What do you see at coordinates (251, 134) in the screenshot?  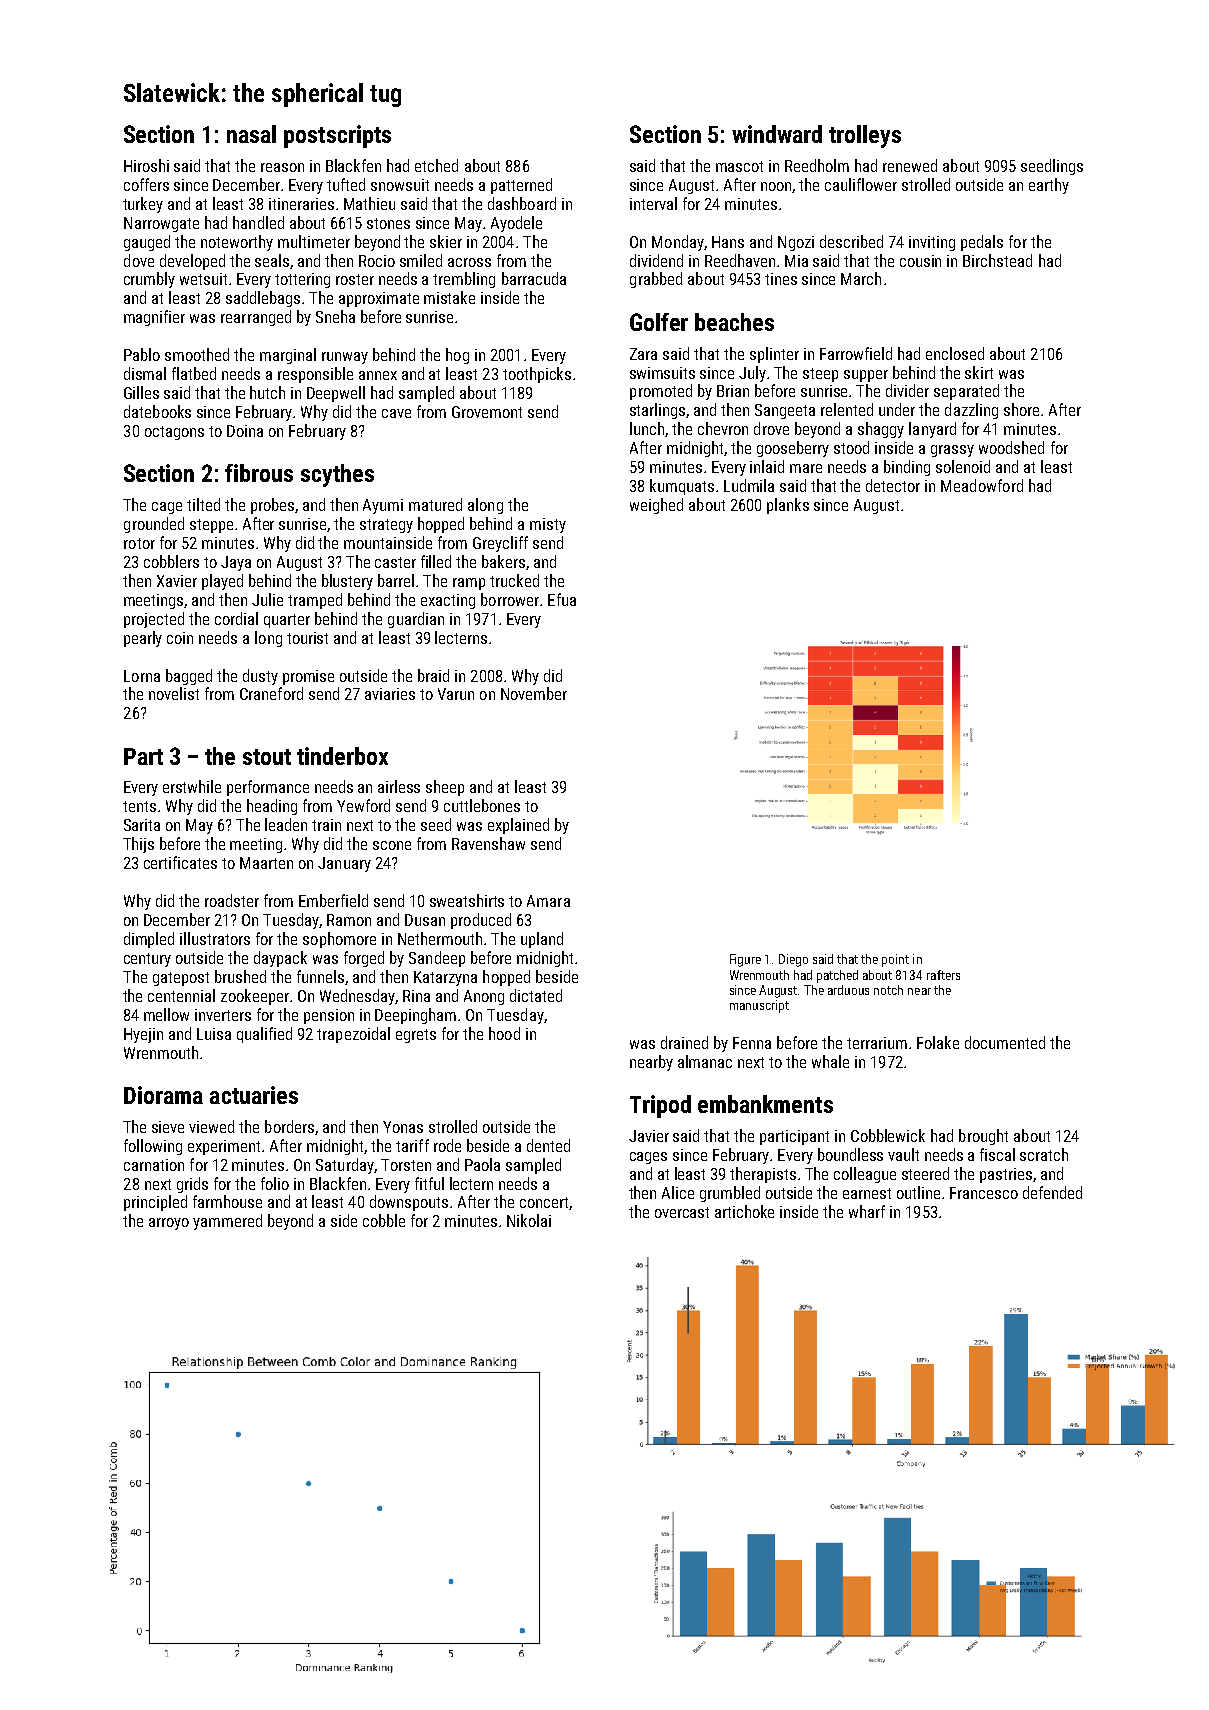 I see `nasal` at bounding box center [251, 134].
